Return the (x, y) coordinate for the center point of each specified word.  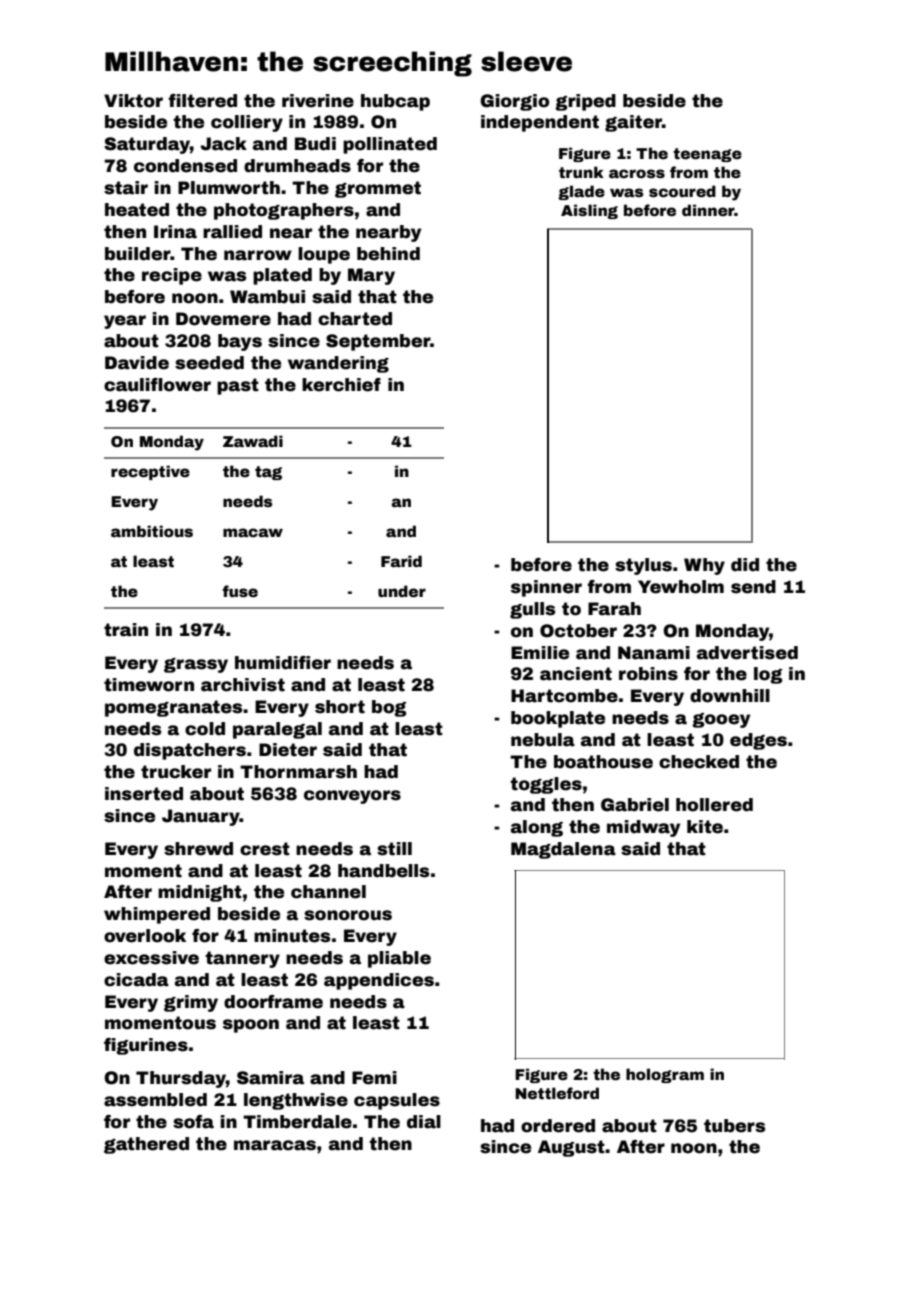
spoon (251, 1026)
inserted (144, 794)
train (126, 630)
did (745, 565)
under (402, 591)
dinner (708, 210)
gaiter (633, 123)
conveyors (352, 797)
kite (705, 827)
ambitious (152, 531)
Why (704, 566)
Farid (401, 561)
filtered (202, 101)
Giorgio (514, 102)
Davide (137, 363)
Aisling (589, 211)
